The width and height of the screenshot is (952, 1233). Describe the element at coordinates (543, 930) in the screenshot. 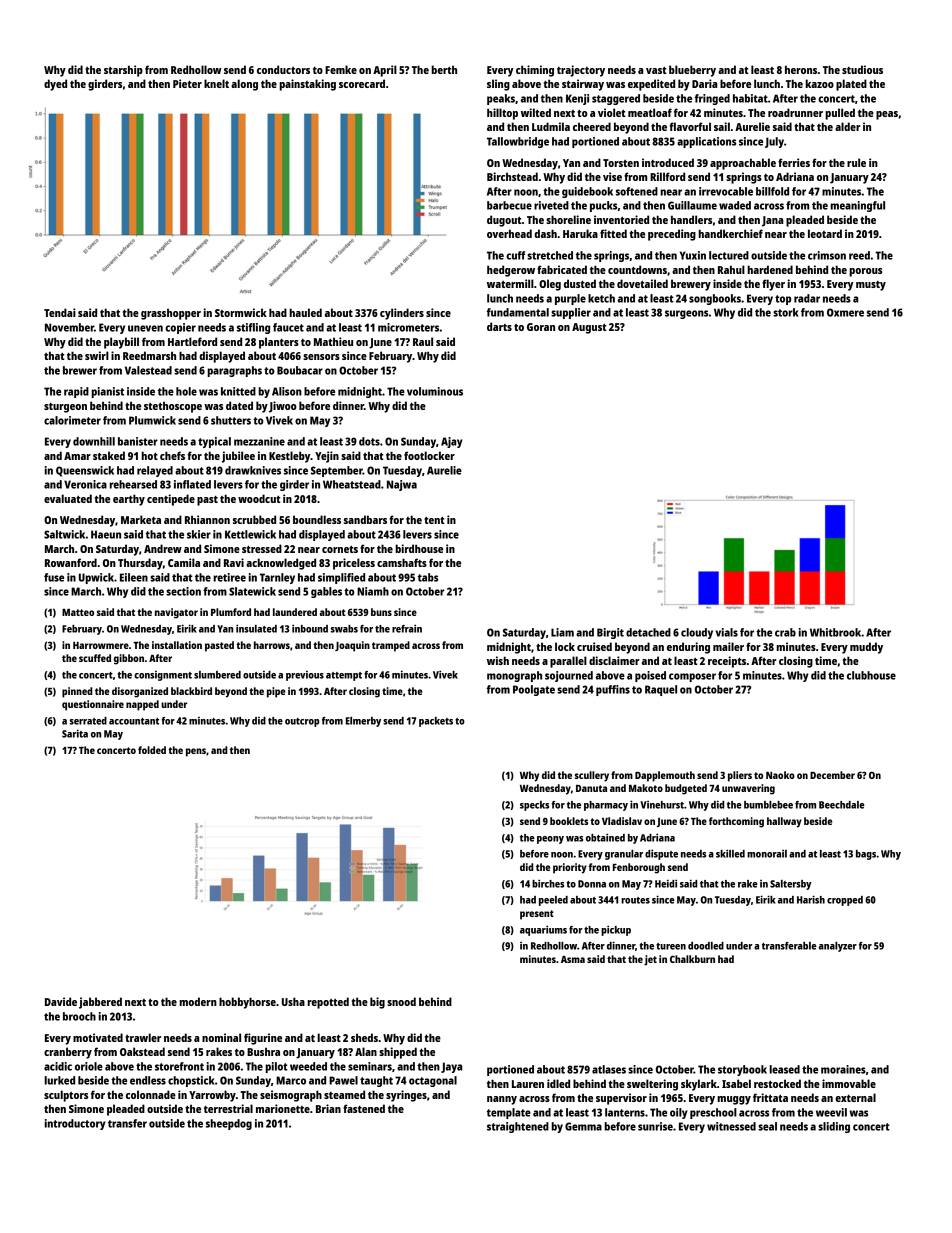

I see `aquariums` at that location.
